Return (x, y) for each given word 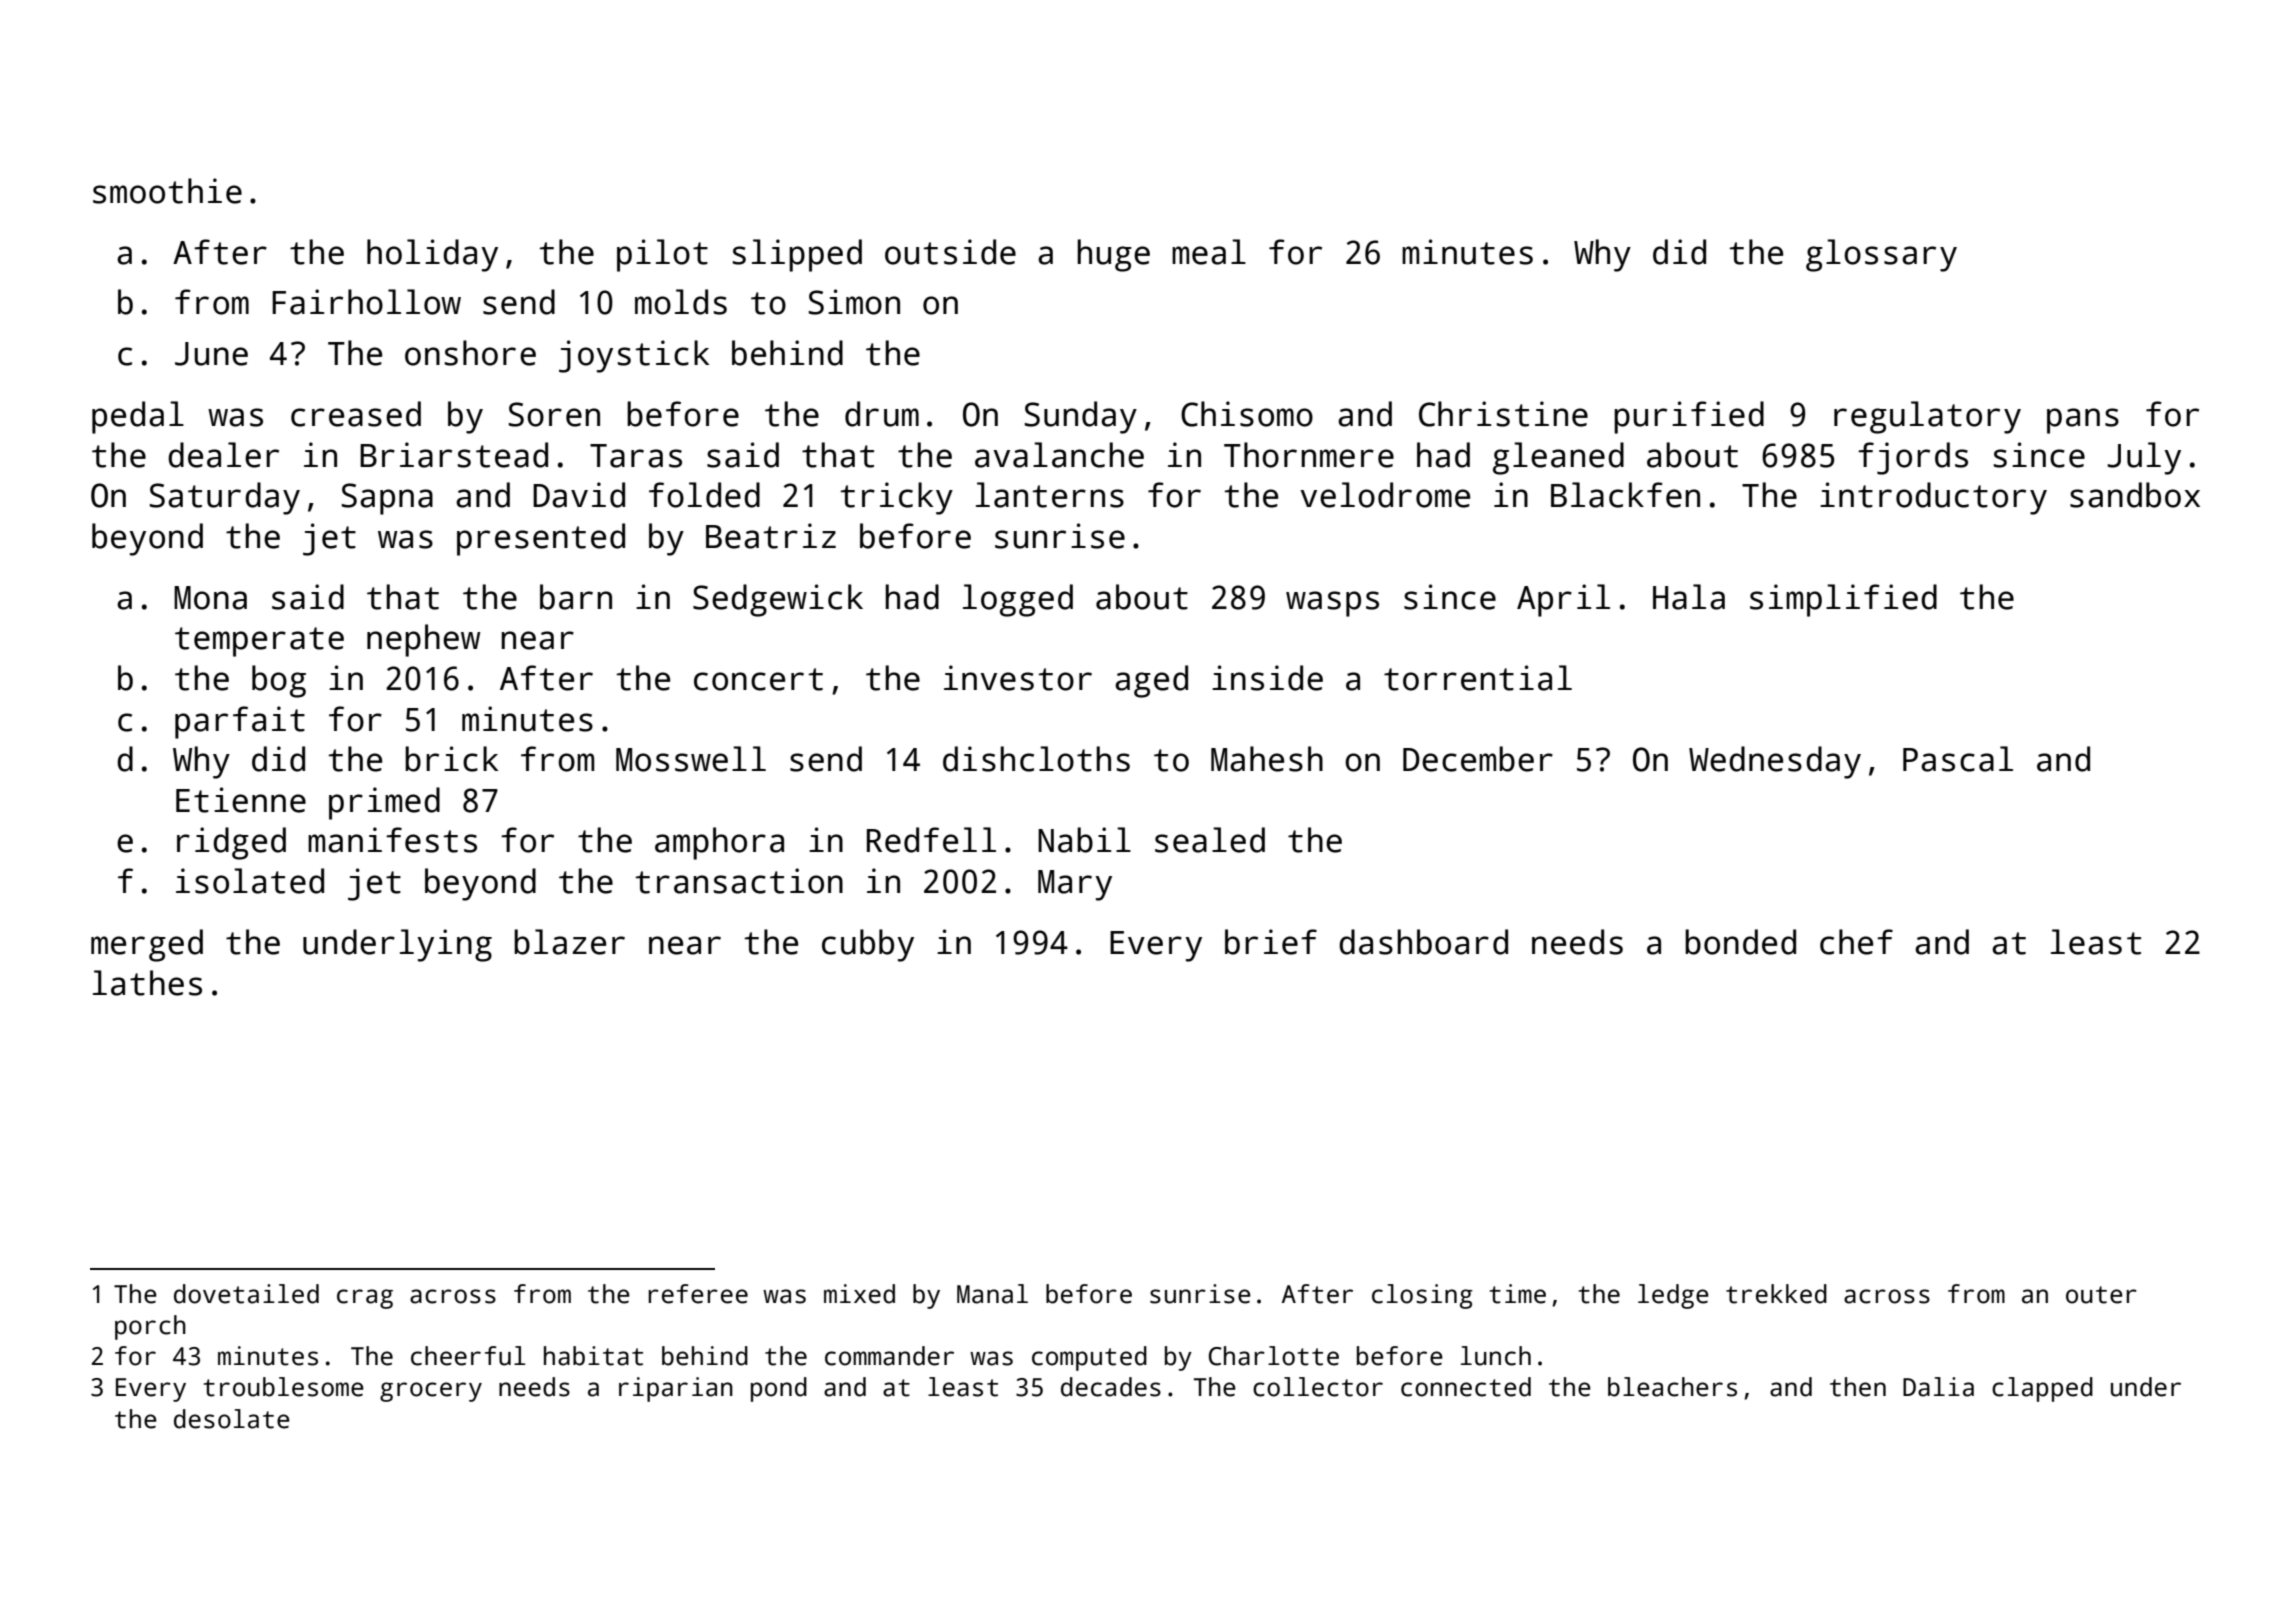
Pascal (1958, 759)
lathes (147, 983)
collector (1318, 1387)
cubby (868, 945)
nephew (424, 640)
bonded (1740, 942)
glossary (1881, 255)
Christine (1503, 414)
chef (1856, 942)
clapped (2042, 1389)
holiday (432, 255)
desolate (232, 1419)
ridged (231, 843)
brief (1271, 942)
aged (1151, 681)
